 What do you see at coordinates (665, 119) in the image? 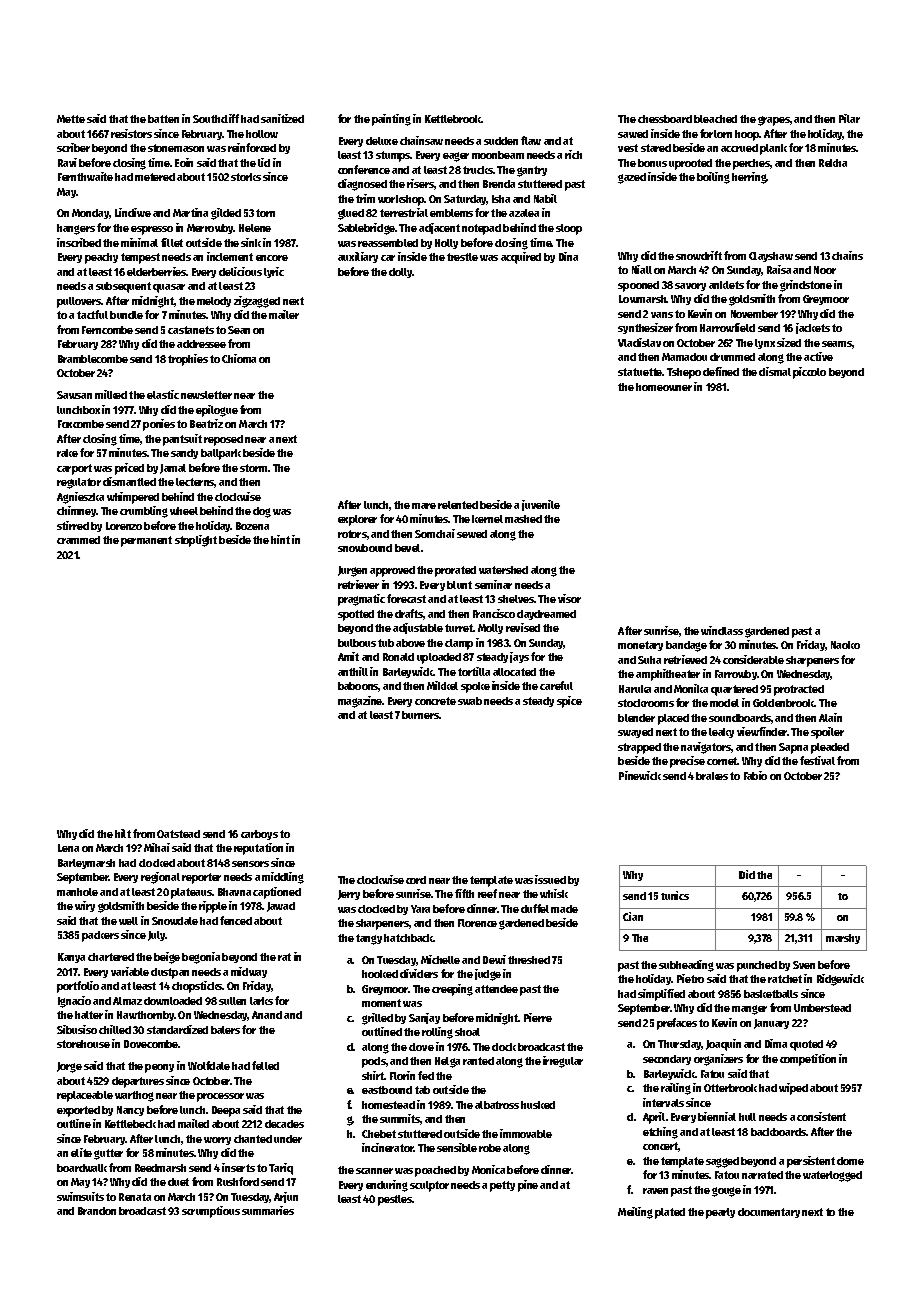
I see `chessboard` at bounding box center [665, 119].
